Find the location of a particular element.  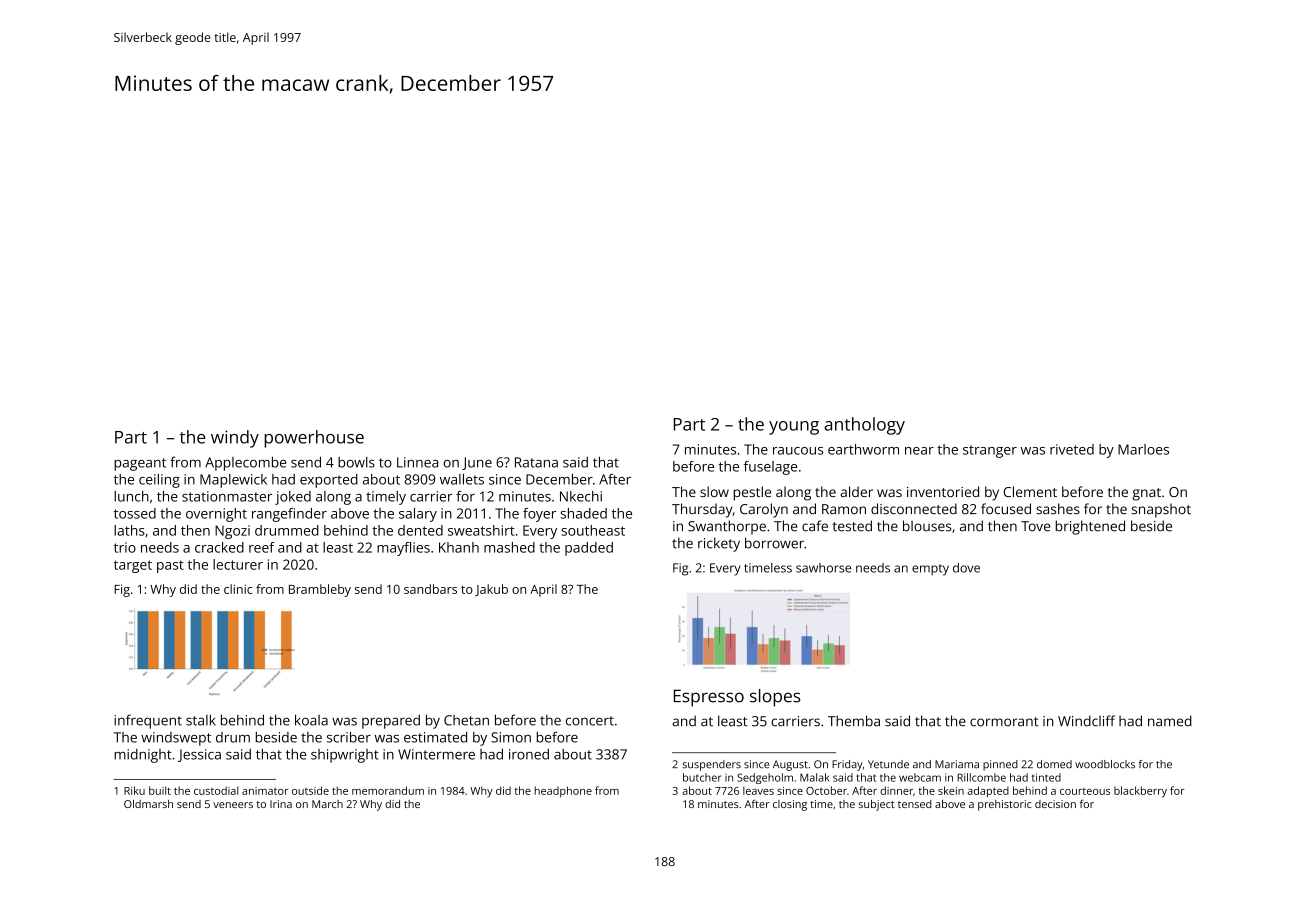

Tove is located at coordinates (1035, 526).
